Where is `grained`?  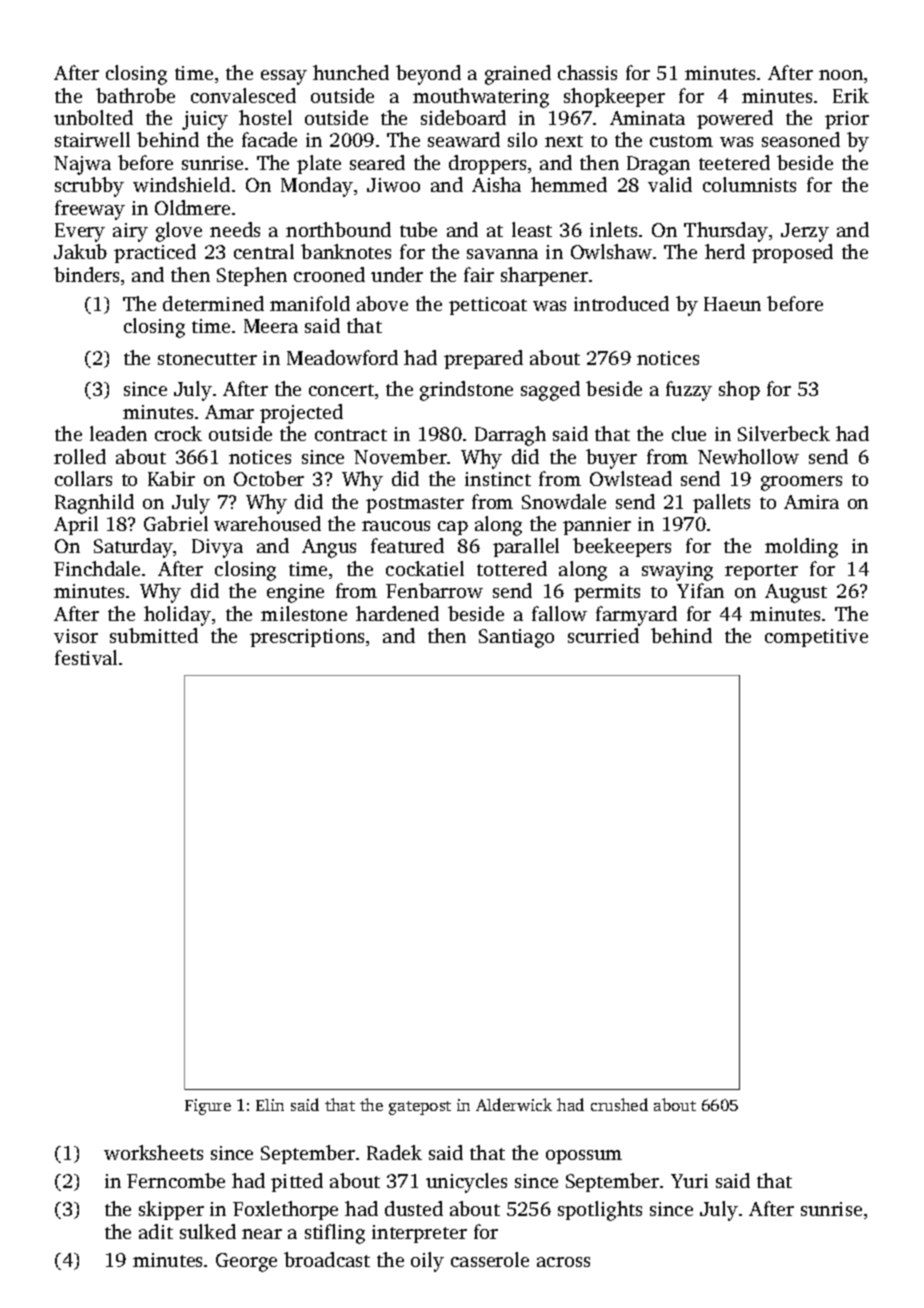 grained is located at coordinates (518, 75).
